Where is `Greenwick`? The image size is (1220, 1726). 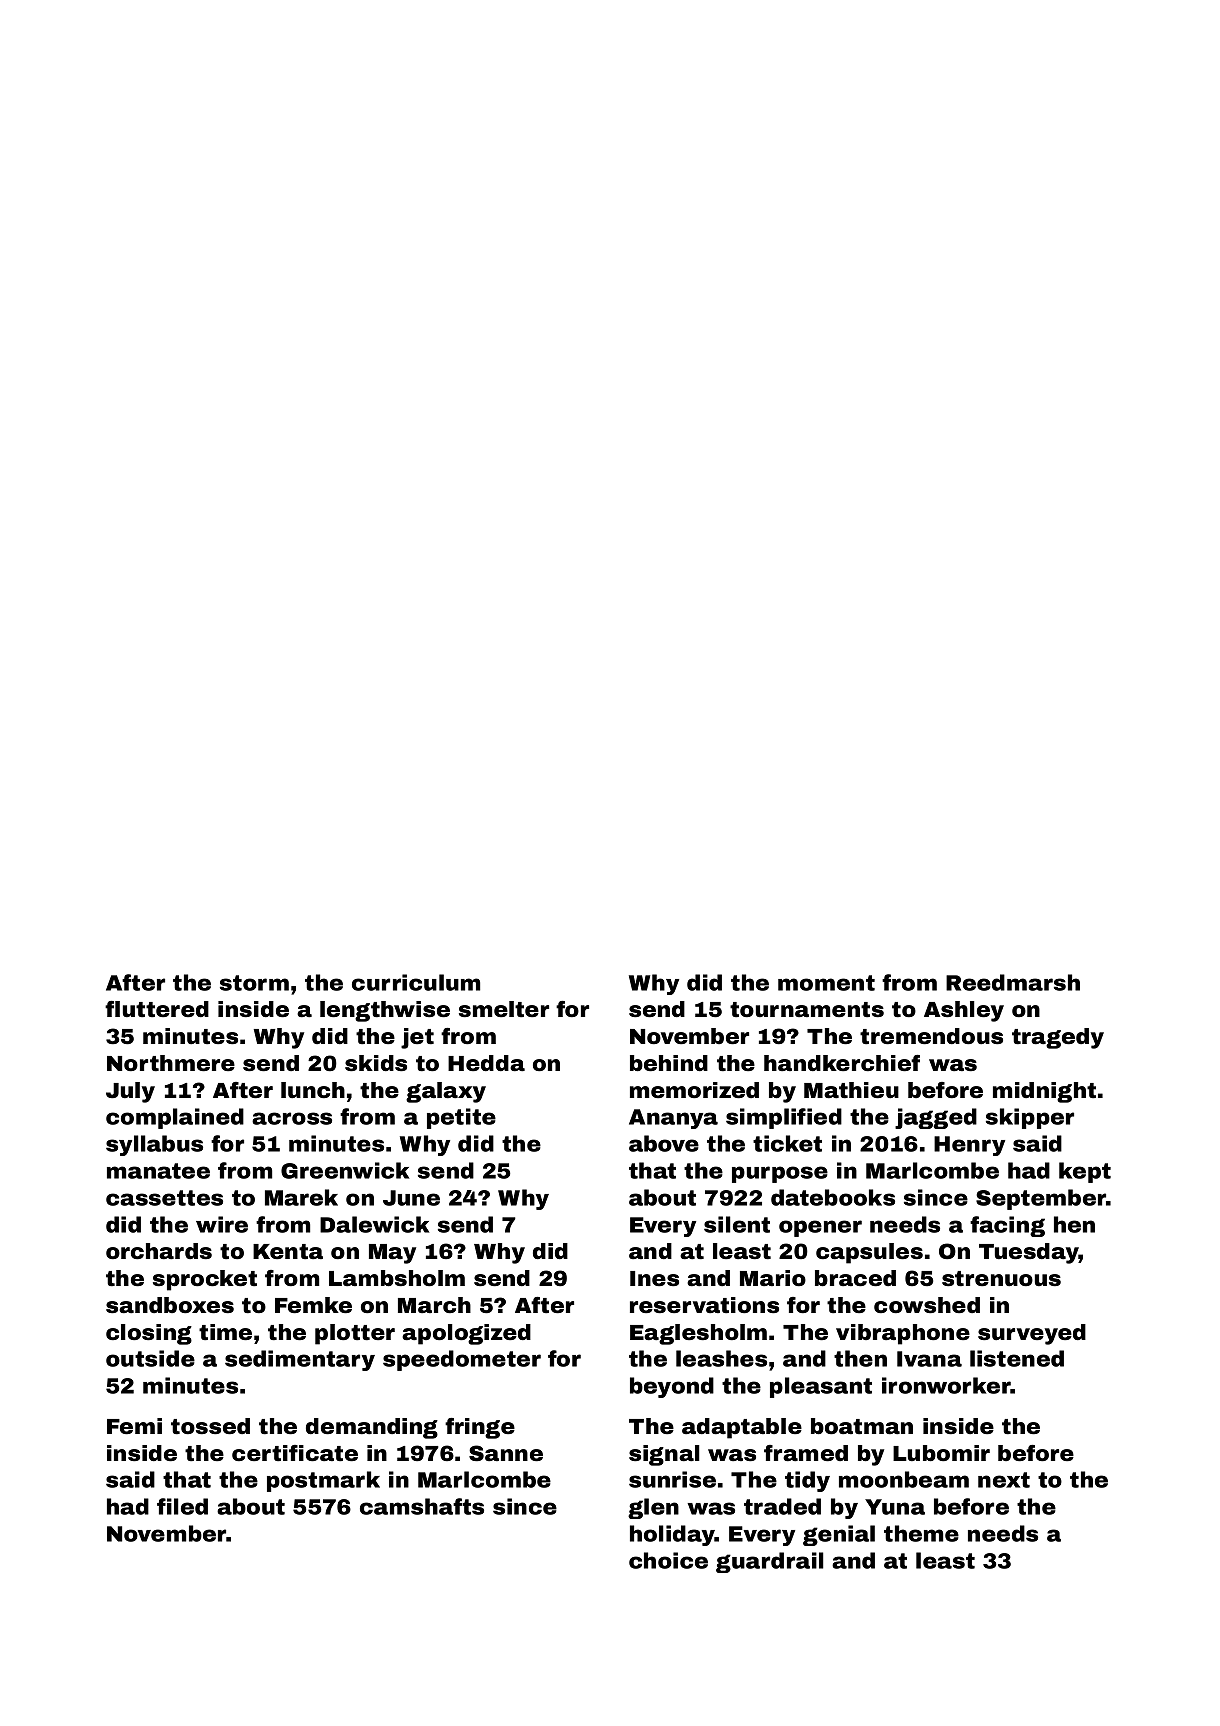 Greenwick is located at coordinates (345, 1170).
